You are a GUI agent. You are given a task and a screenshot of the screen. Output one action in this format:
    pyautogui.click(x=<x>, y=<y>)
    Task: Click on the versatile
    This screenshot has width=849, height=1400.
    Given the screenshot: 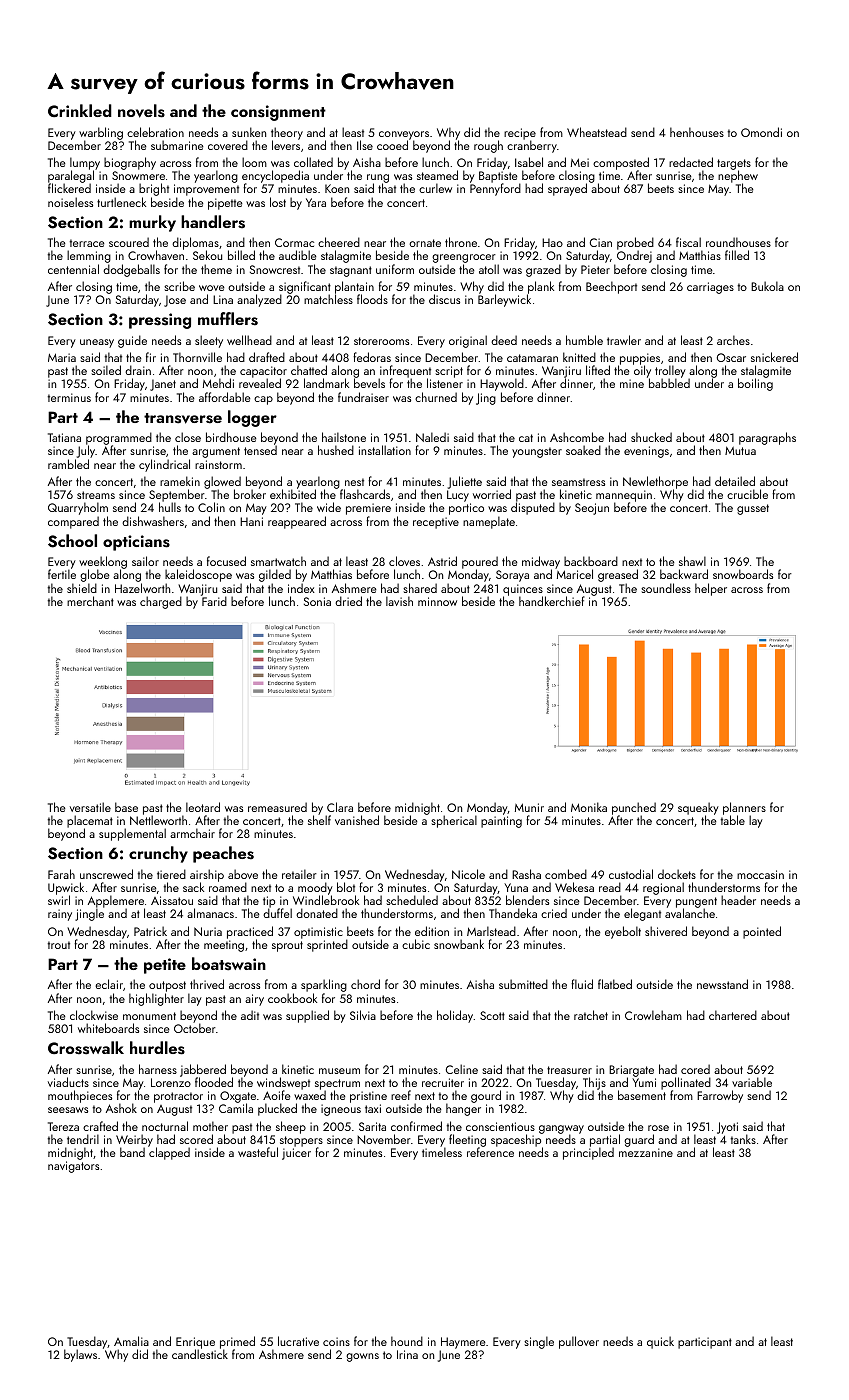 What is the action you would take?
    pyautogui.click(x=90, y=807)
